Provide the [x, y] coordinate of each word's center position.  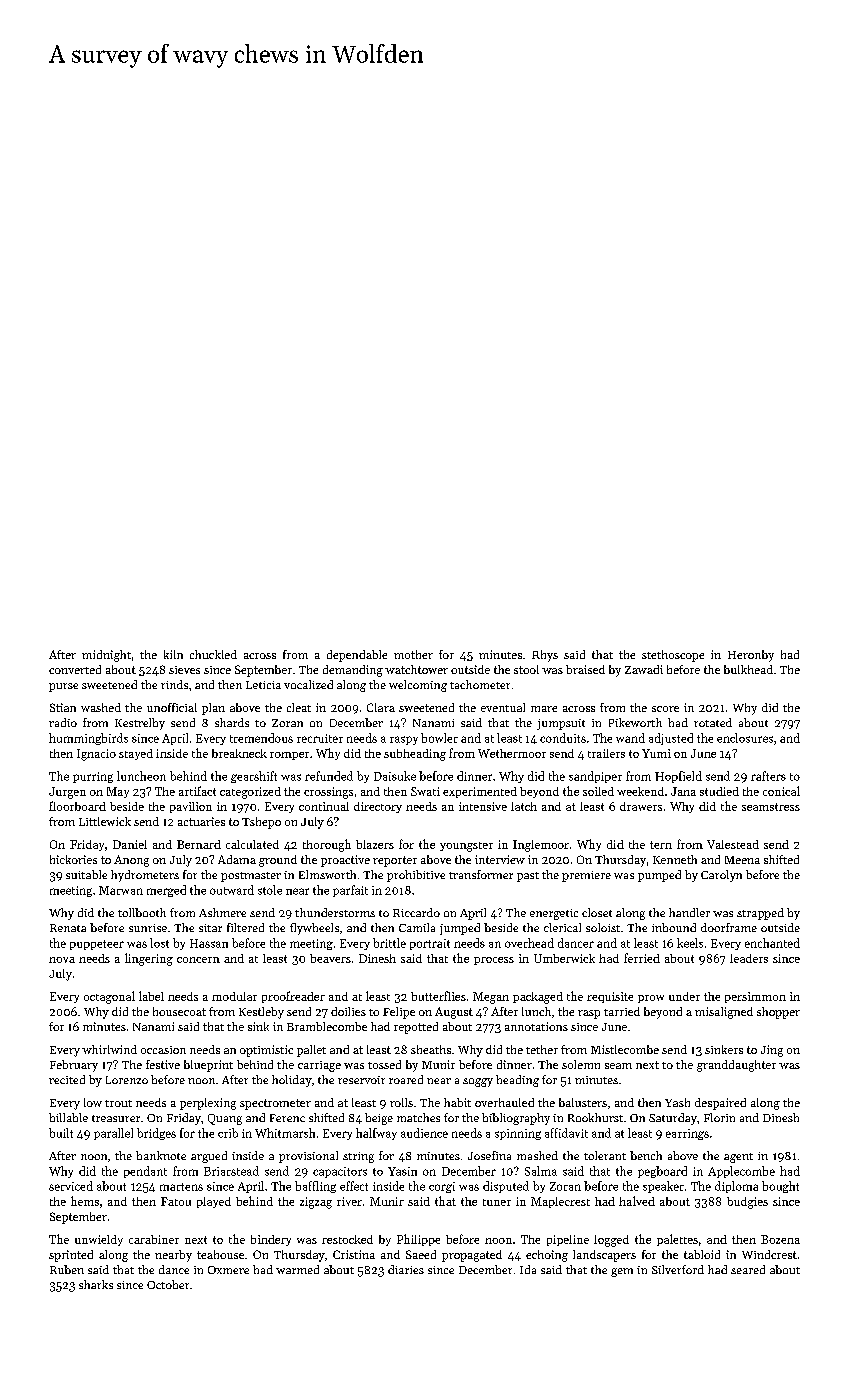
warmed [297, 1269]
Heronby [751, 656]
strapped [760, 914]
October [168, 1284]
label [151, 996]
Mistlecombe [625, 1049]
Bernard [199, 844]
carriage [319, 1066]
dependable [357, 656]
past [528, 877]
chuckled [213, 654]
